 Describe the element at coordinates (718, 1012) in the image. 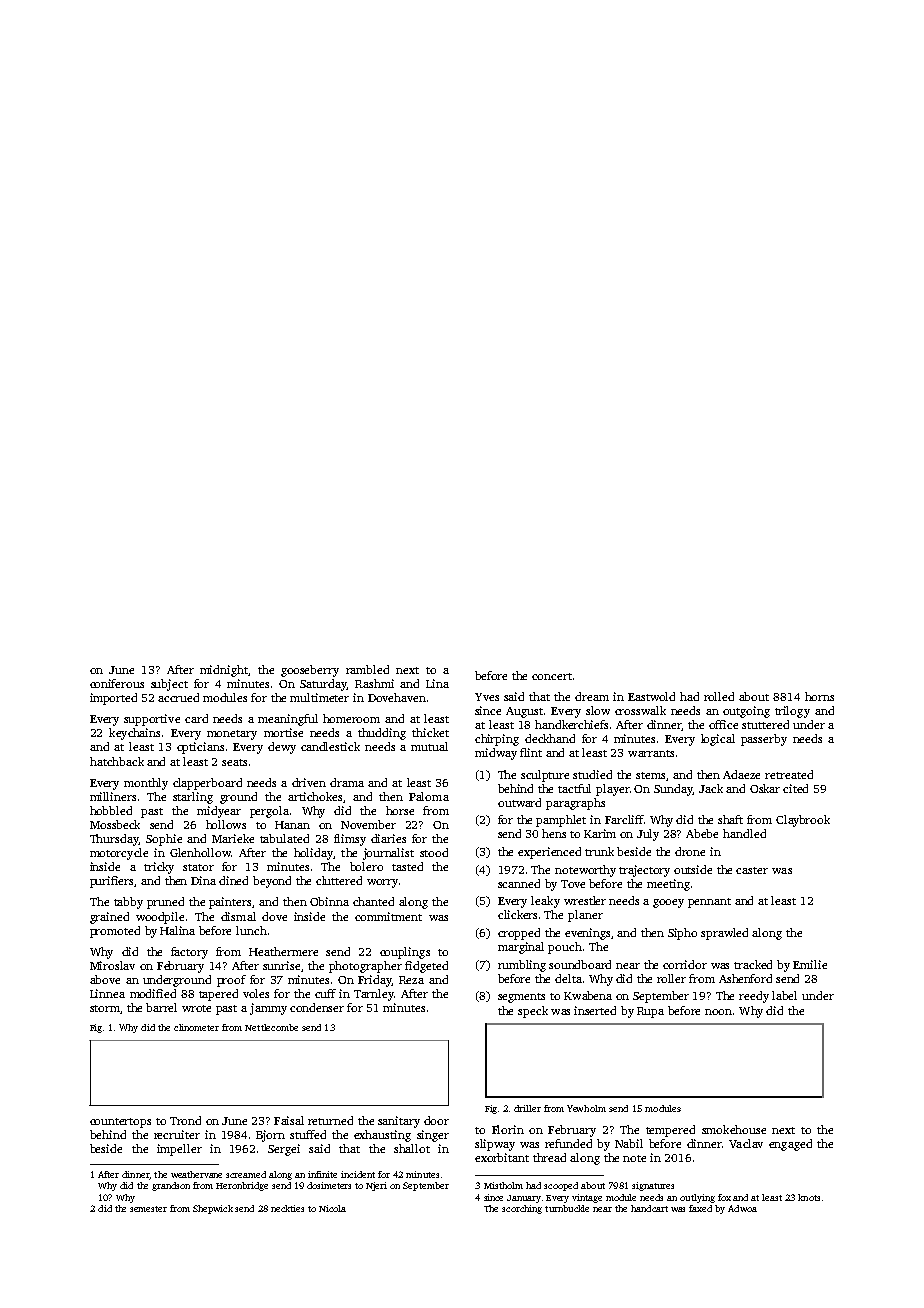

I see `noon` at that location.
